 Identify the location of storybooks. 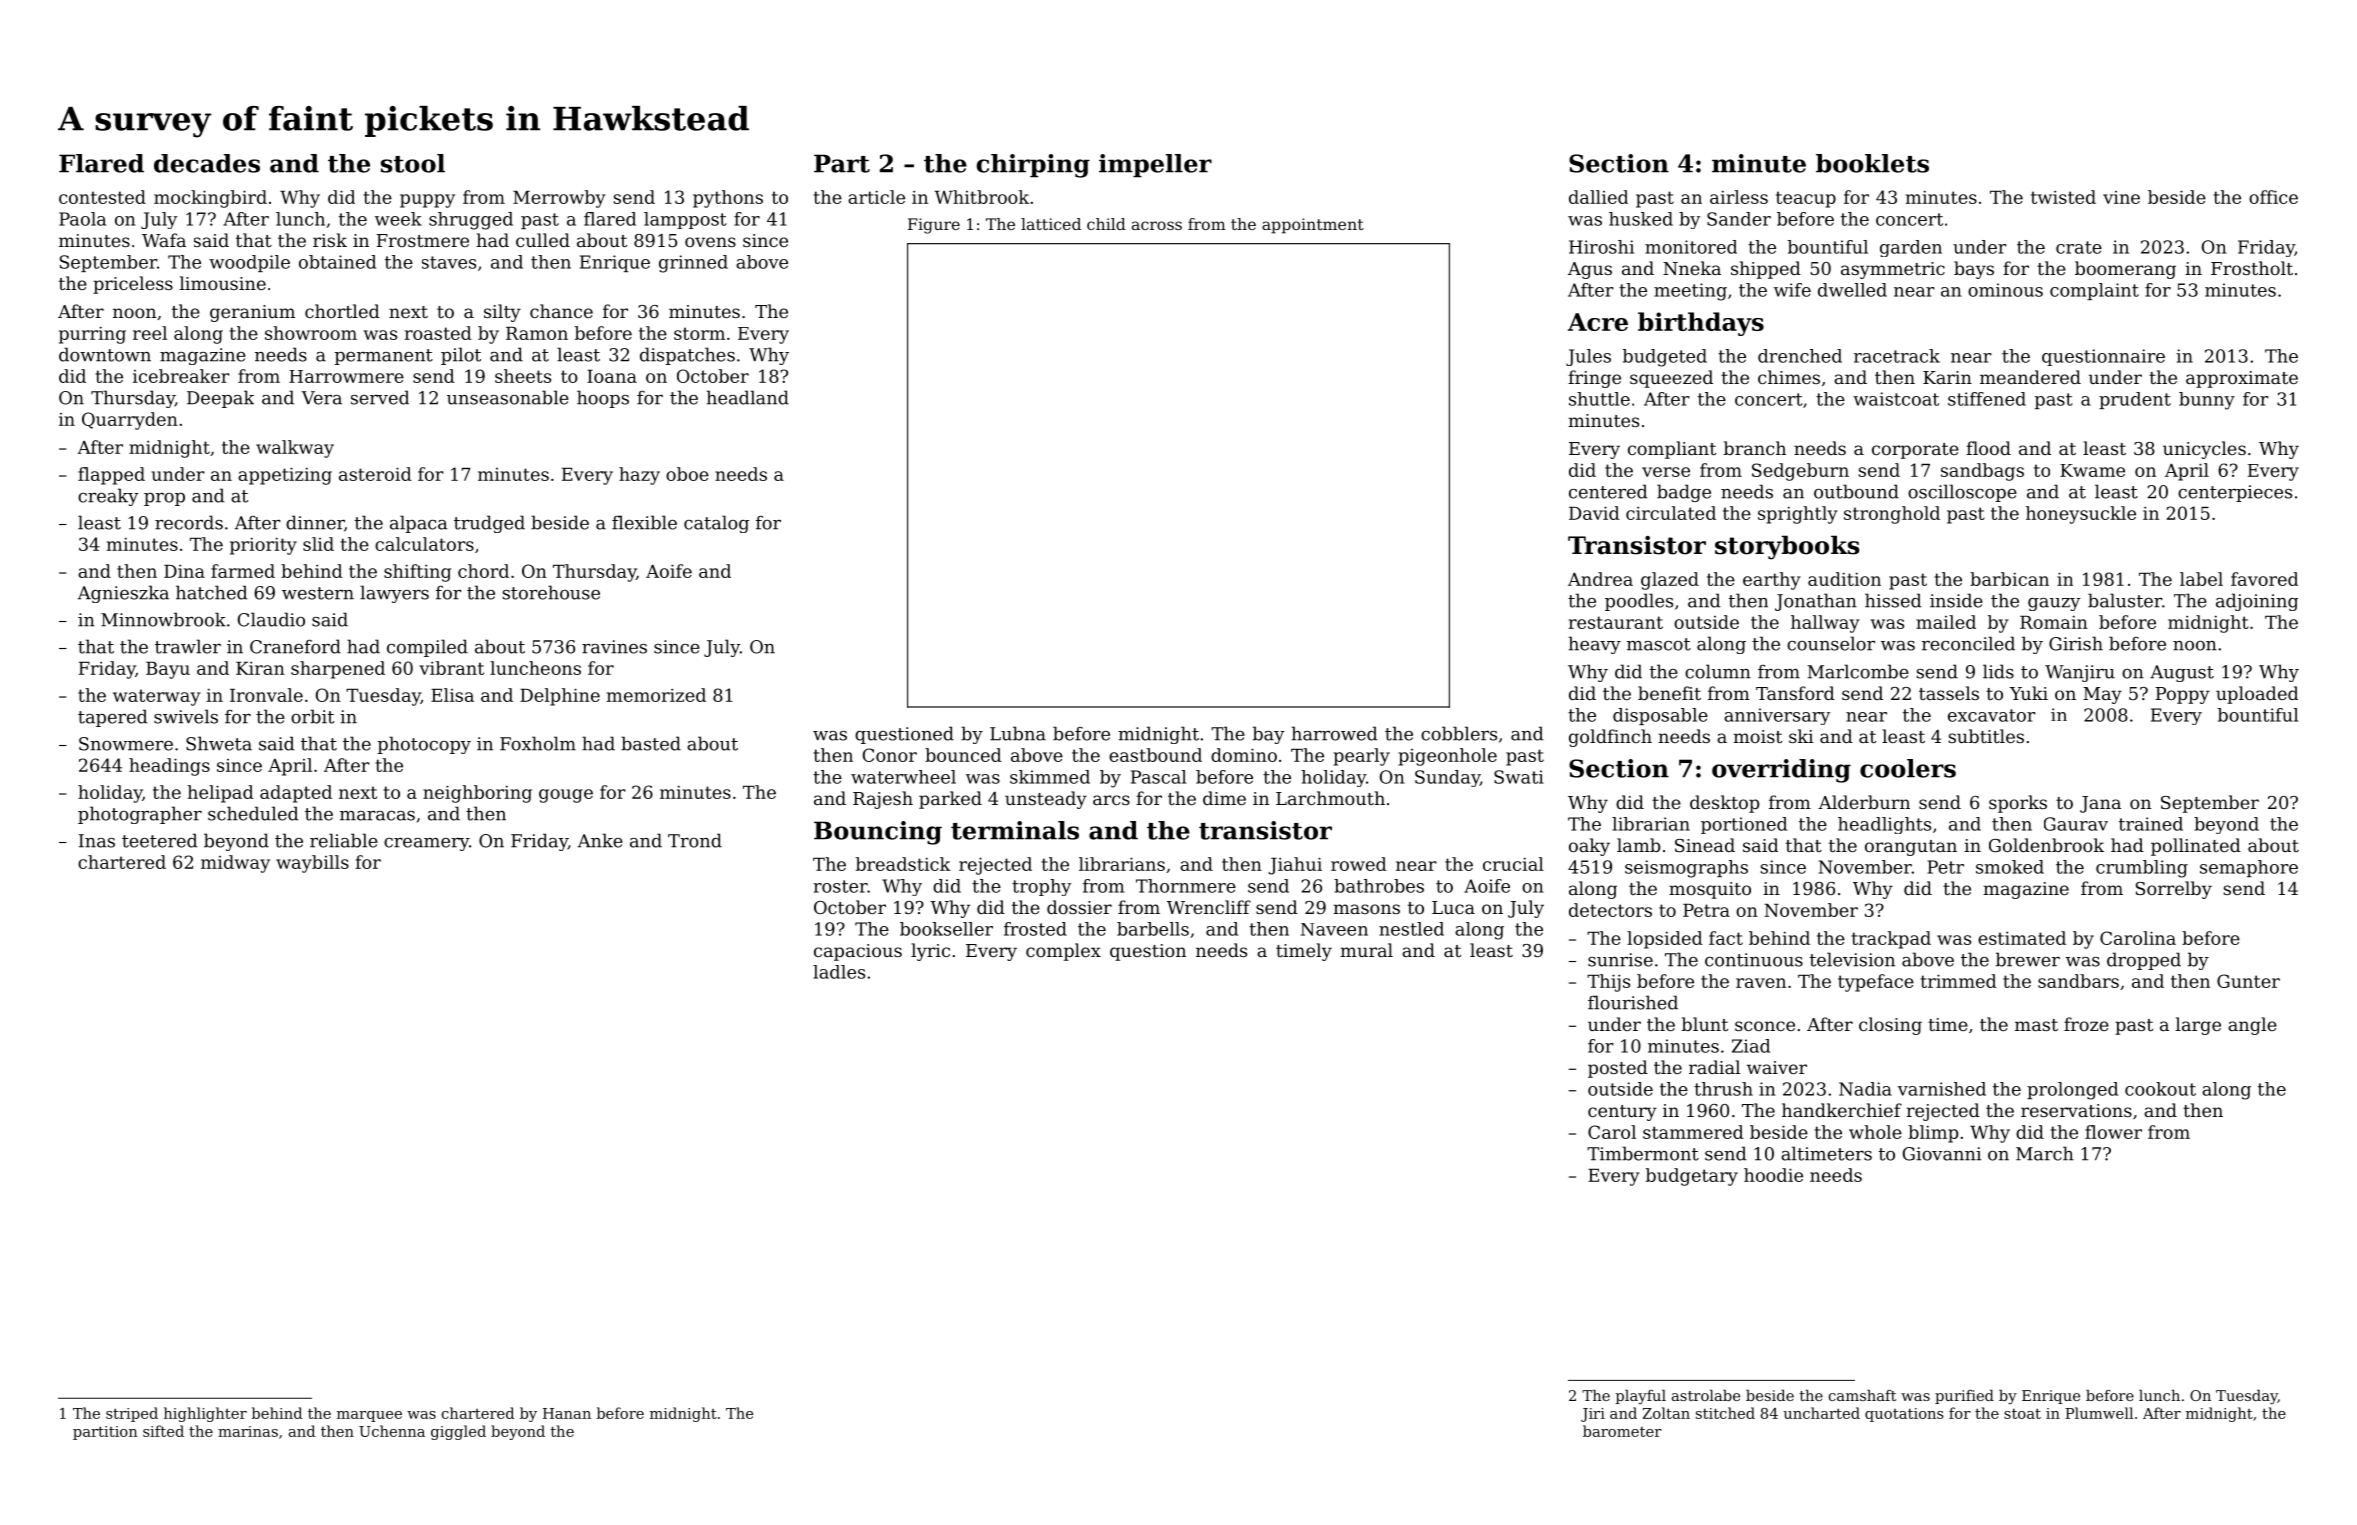
(1787, 547).
